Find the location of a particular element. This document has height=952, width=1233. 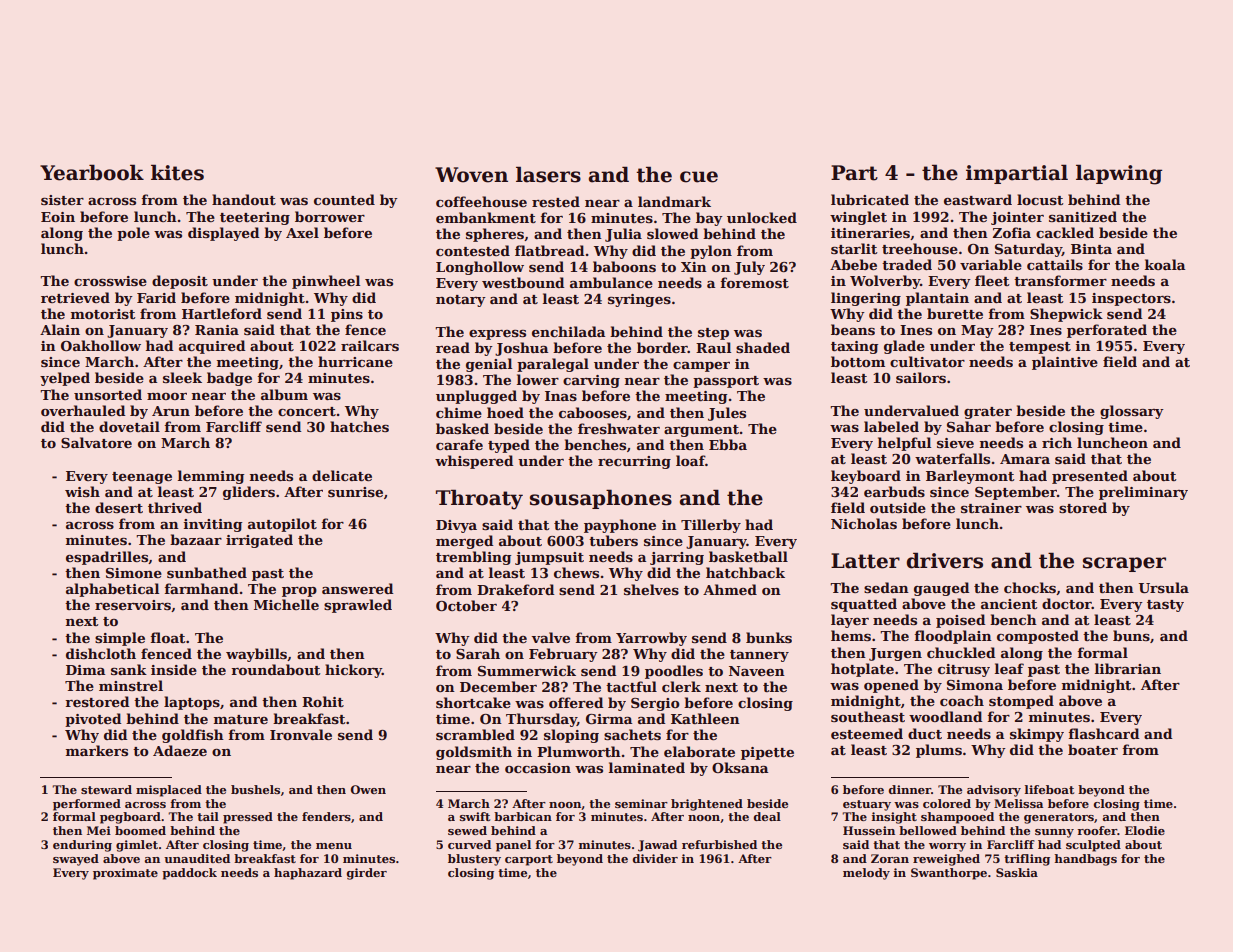

deposit is located at coordinates (180, 282).
